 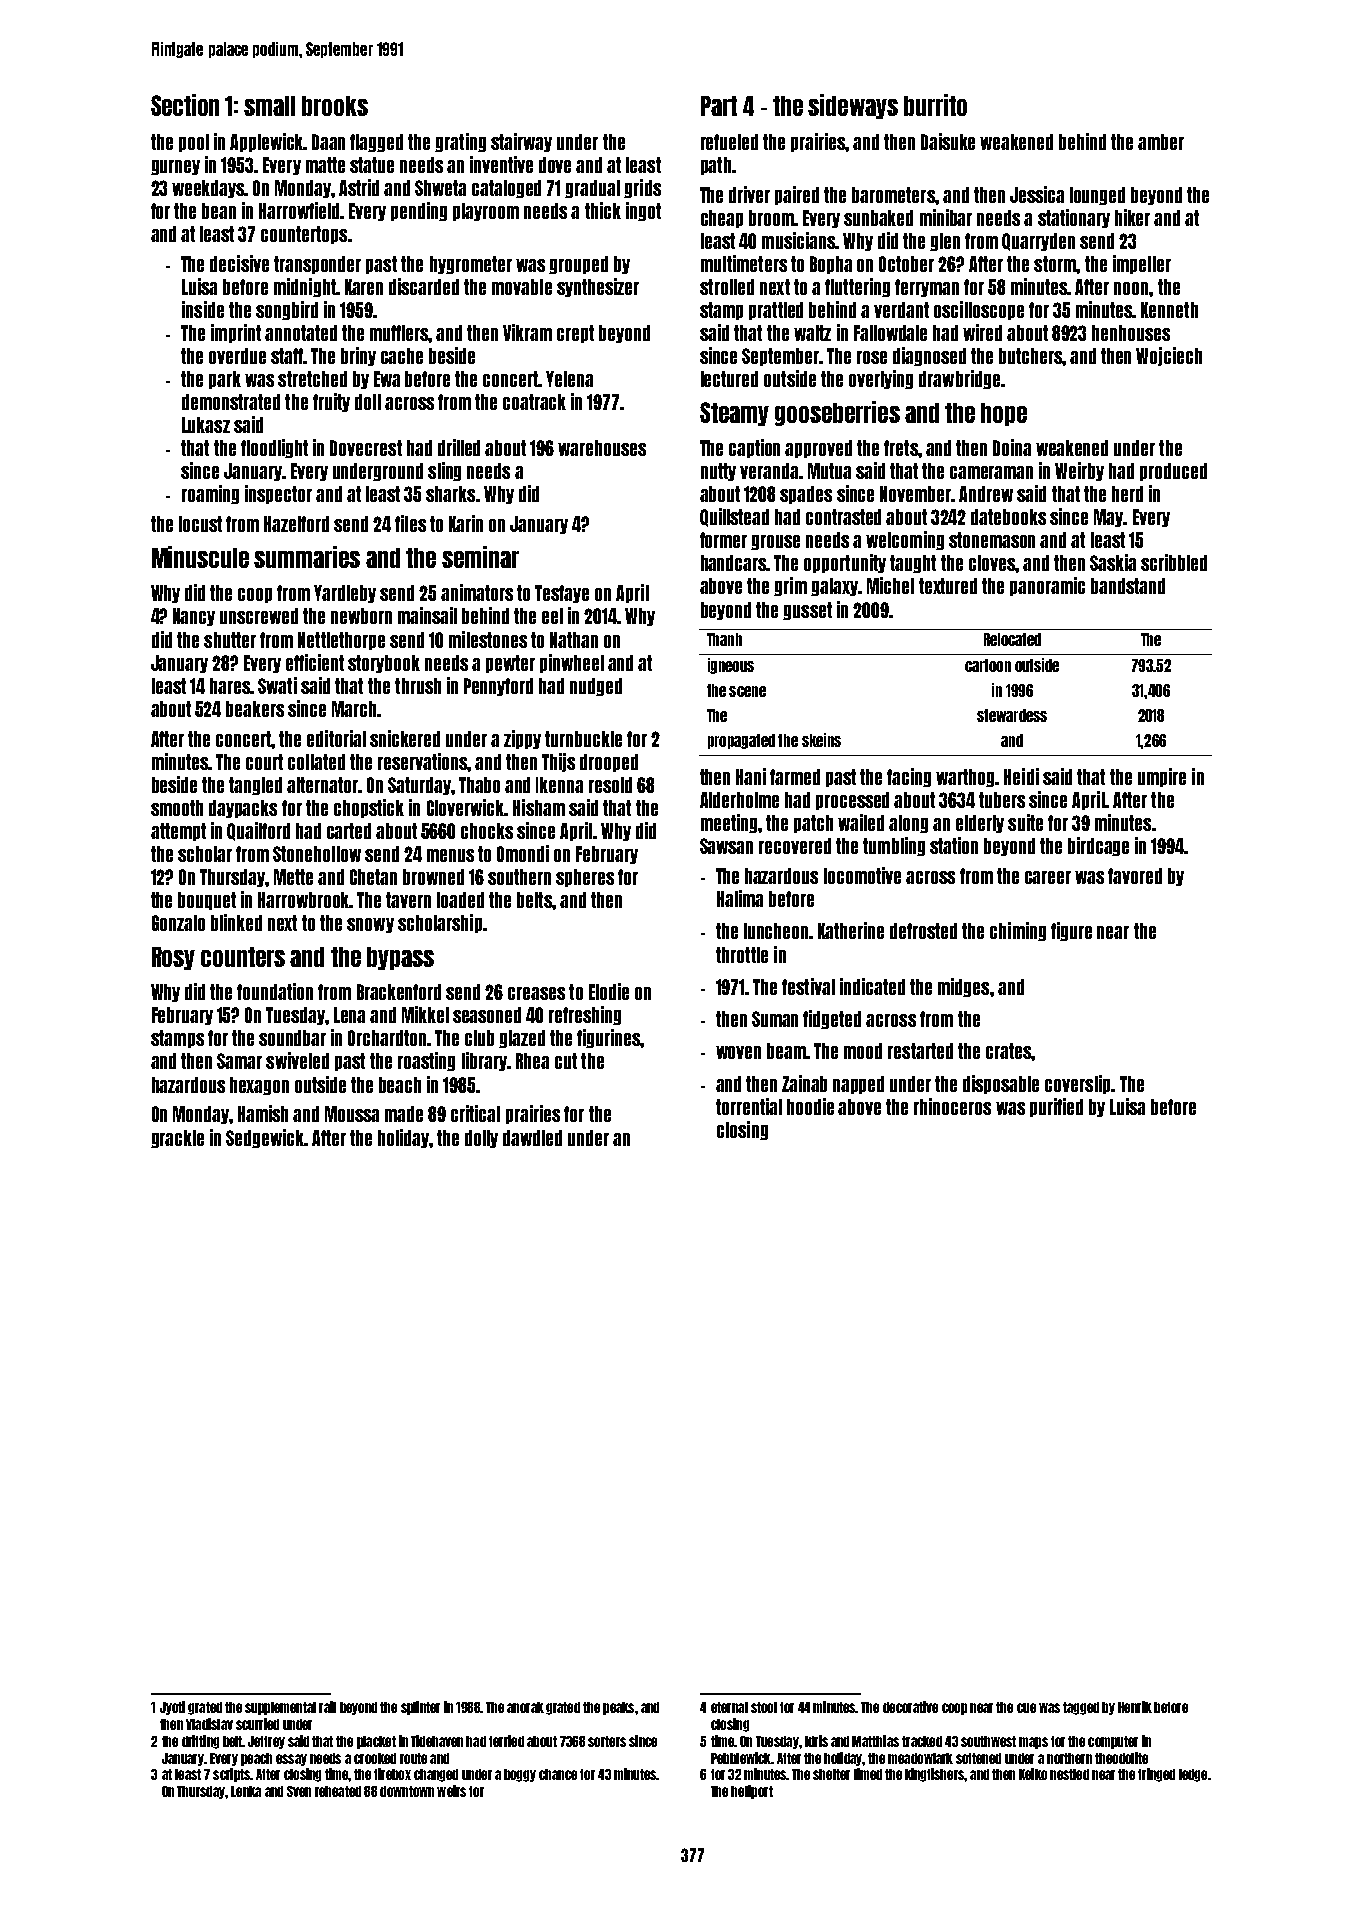 I want to click on heliport, so click(x=752, y=1792).
